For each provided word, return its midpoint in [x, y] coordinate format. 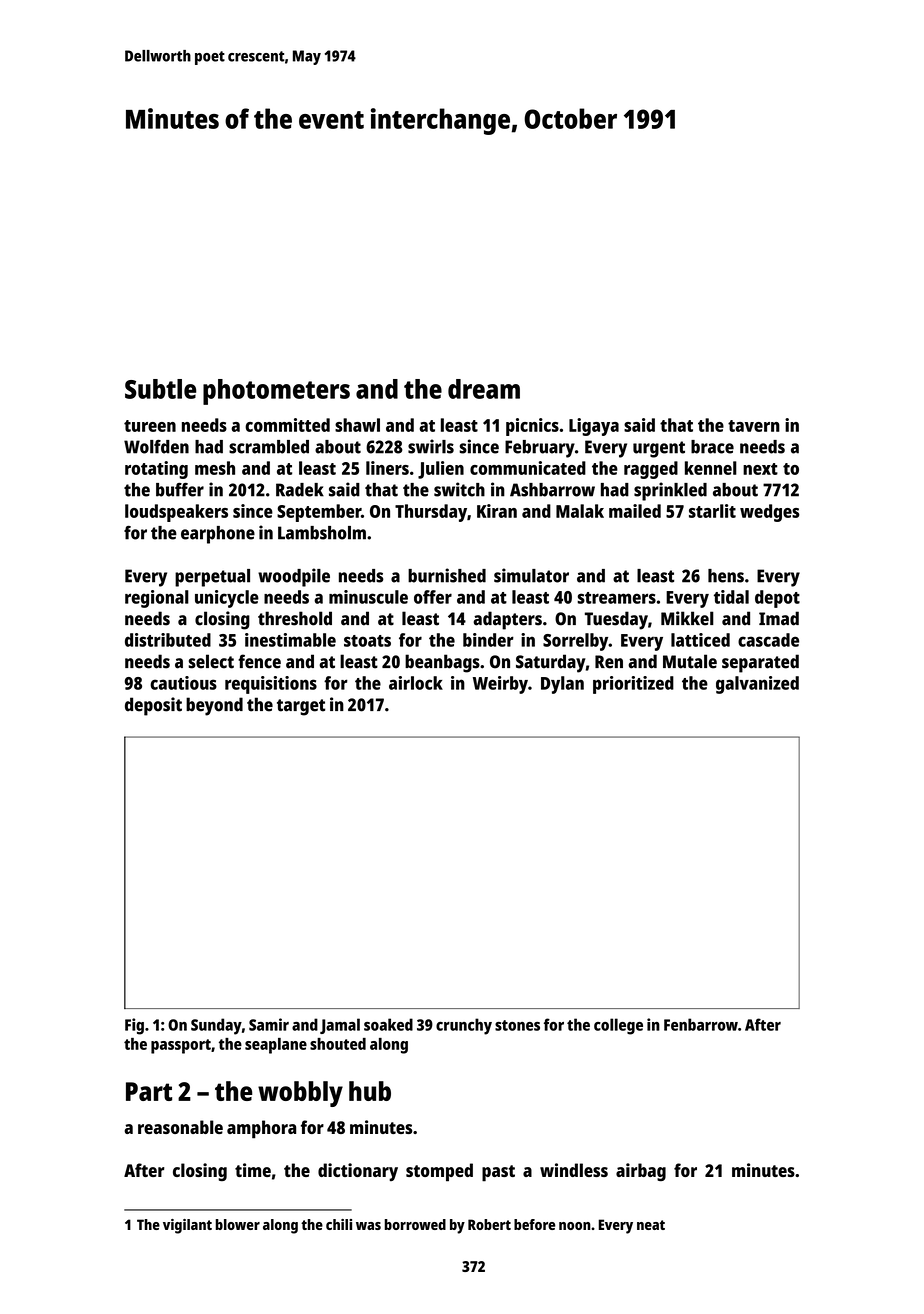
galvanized [757, 685]
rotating [156, 470]
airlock [416, 683]
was [368, 1226]
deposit [153, 706]
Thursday [431, 513]
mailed [635, 511]
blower [238, 1224]
